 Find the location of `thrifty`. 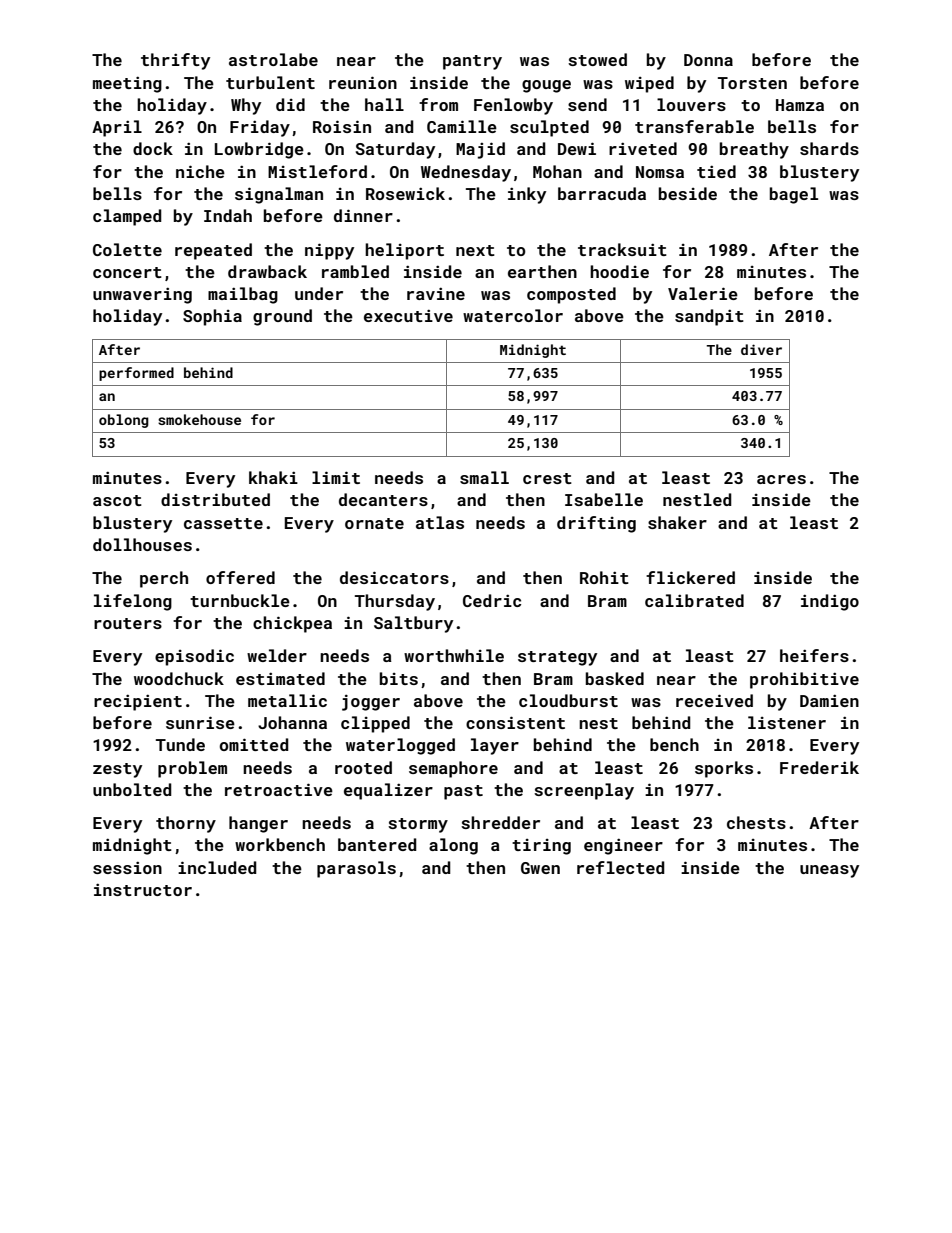

thrifty is located at coordinates (175, 61).
